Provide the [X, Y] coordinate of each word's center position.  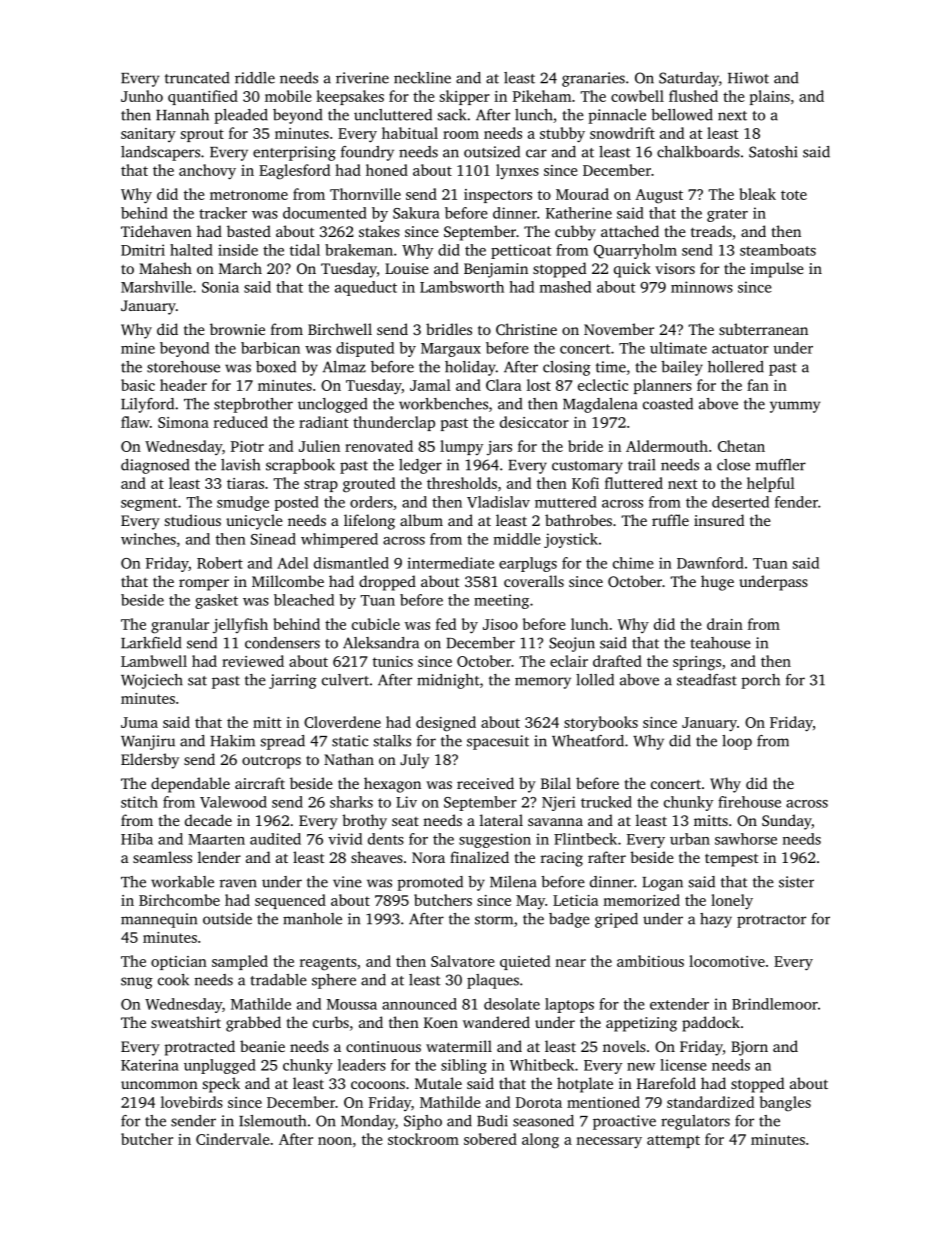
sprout [202, 135]
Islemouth [272, 1121]
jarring [293, 681]
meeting [501, 601]
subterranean [763, 329]
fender [796, 502]
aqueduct [366, 288]
